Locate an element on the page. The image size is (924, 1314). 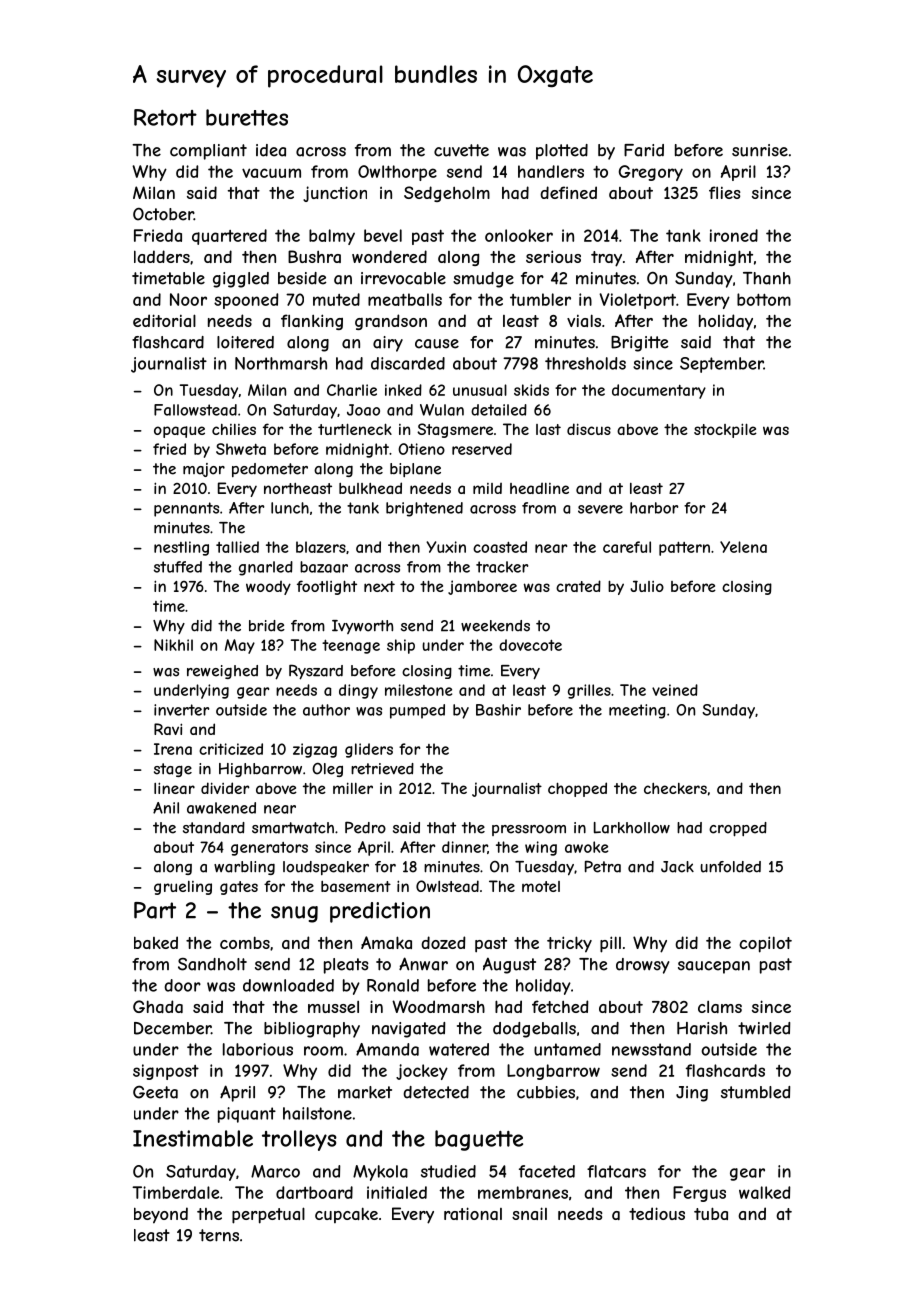
discus is located at coordinates (589, 429).
